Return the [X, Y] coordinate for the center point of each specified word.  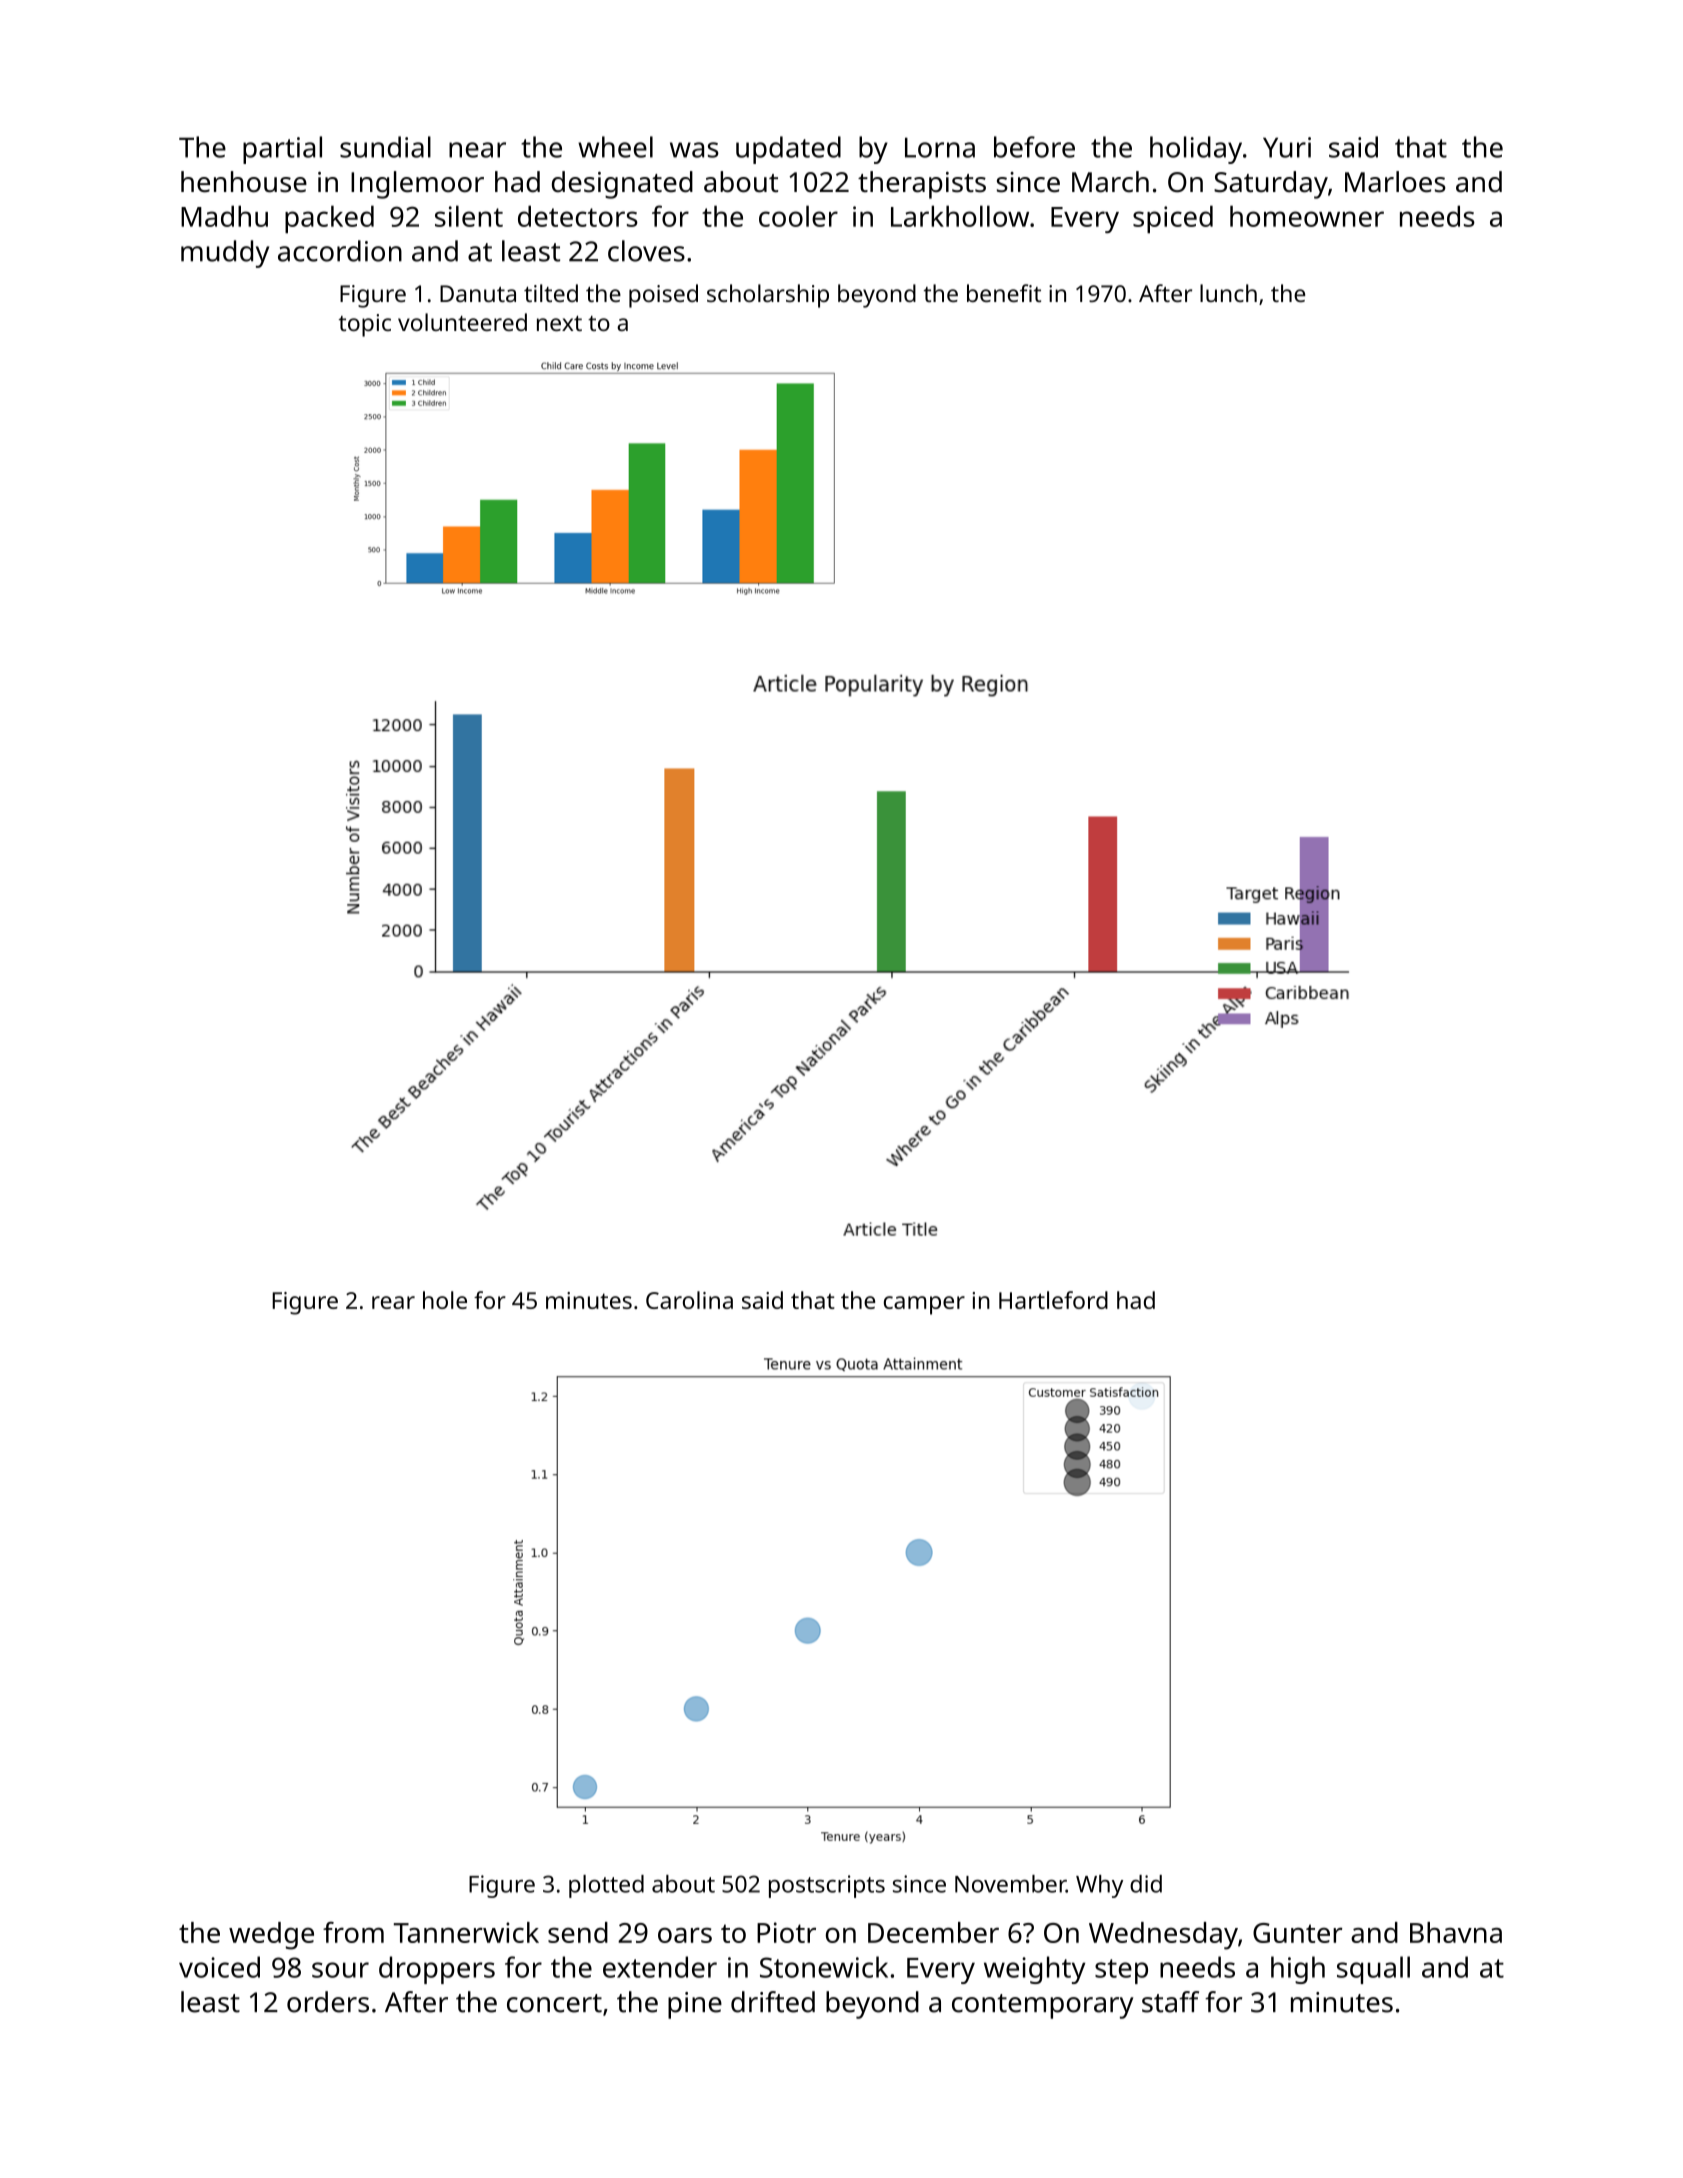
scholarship [768, 296]
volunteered [462, 322]
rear [393, 1302]
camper [924, 1305]
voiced [219, 1967]
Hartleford [1053, 1300]
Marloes [1395, 182]
